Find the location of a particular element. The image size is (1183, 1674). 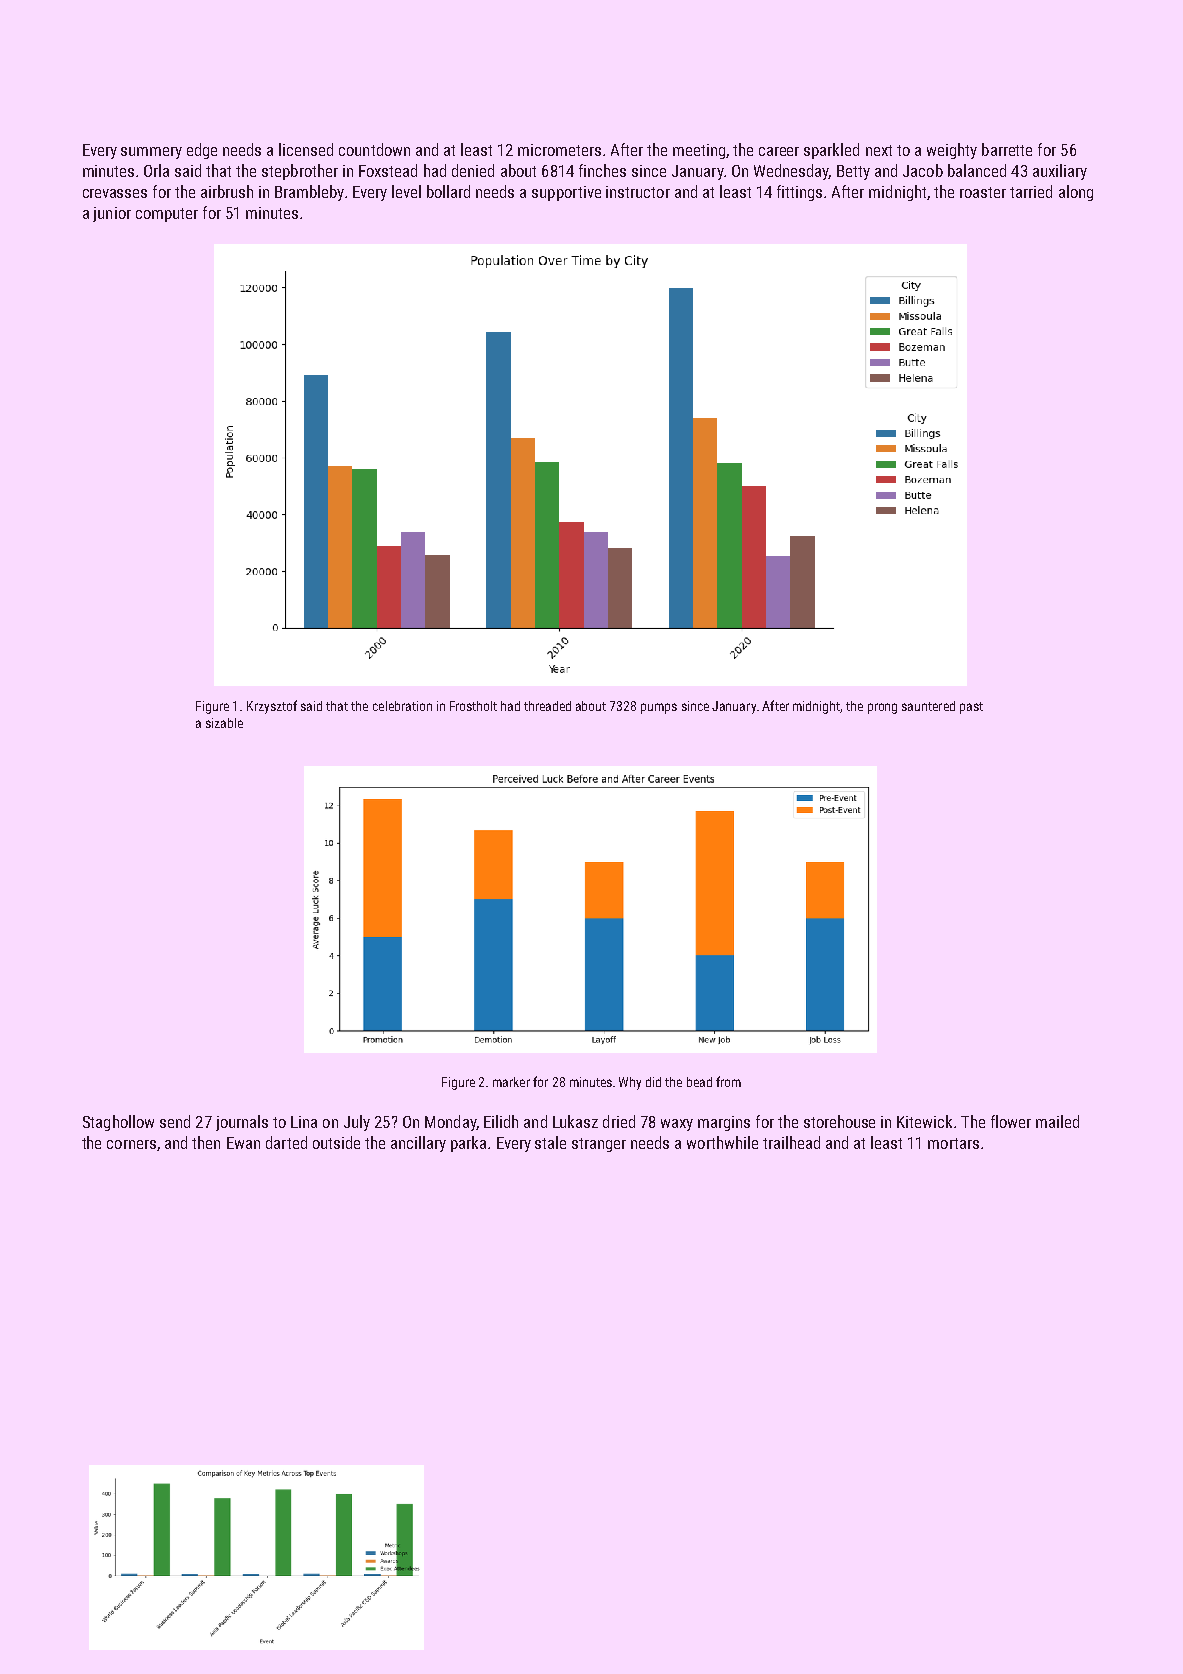

pumps is located at coordinates (659, 708).
